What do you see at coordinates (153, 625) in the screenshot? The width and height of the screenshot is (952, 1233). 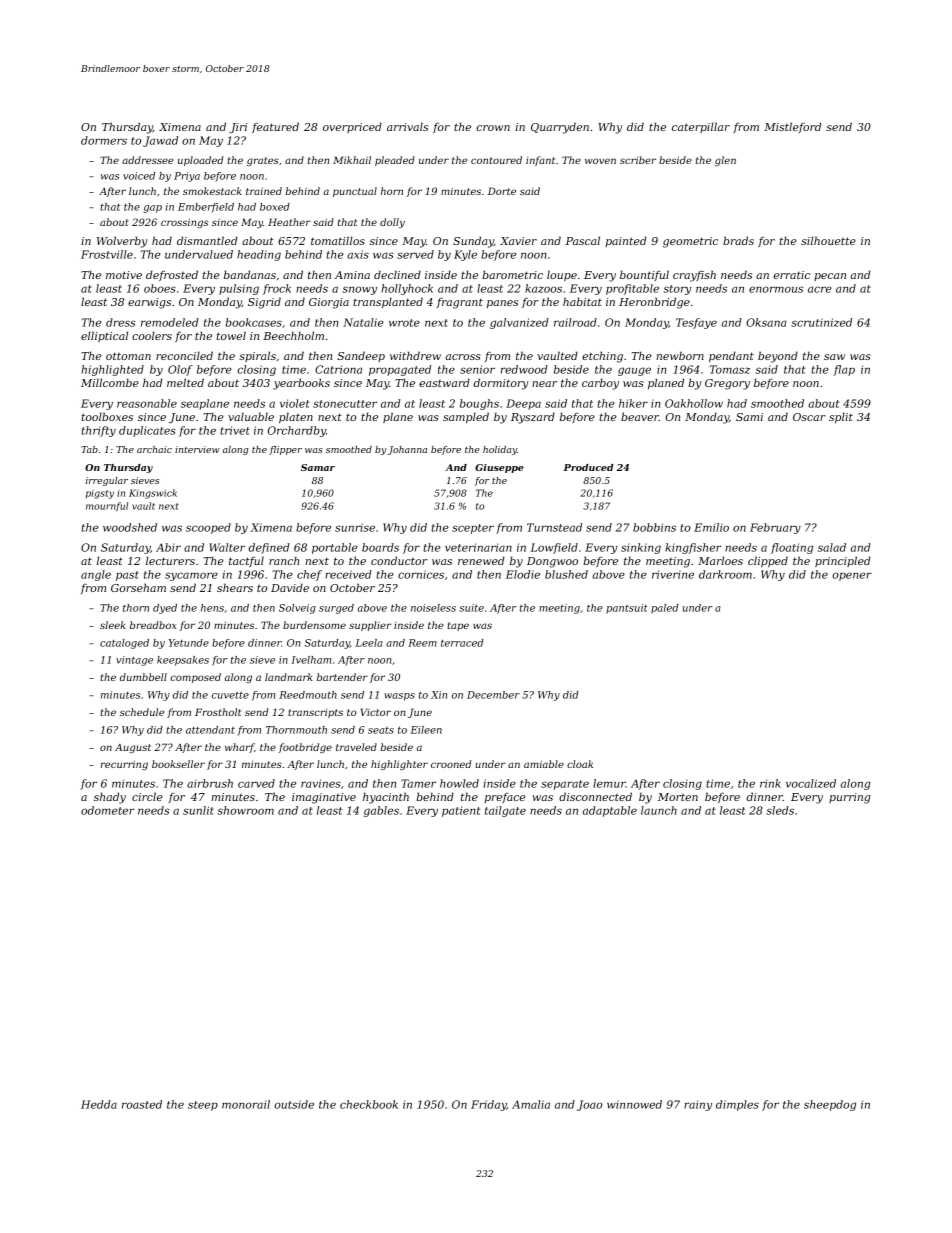 I see `breadbox` at bounding box center [153, 625].
